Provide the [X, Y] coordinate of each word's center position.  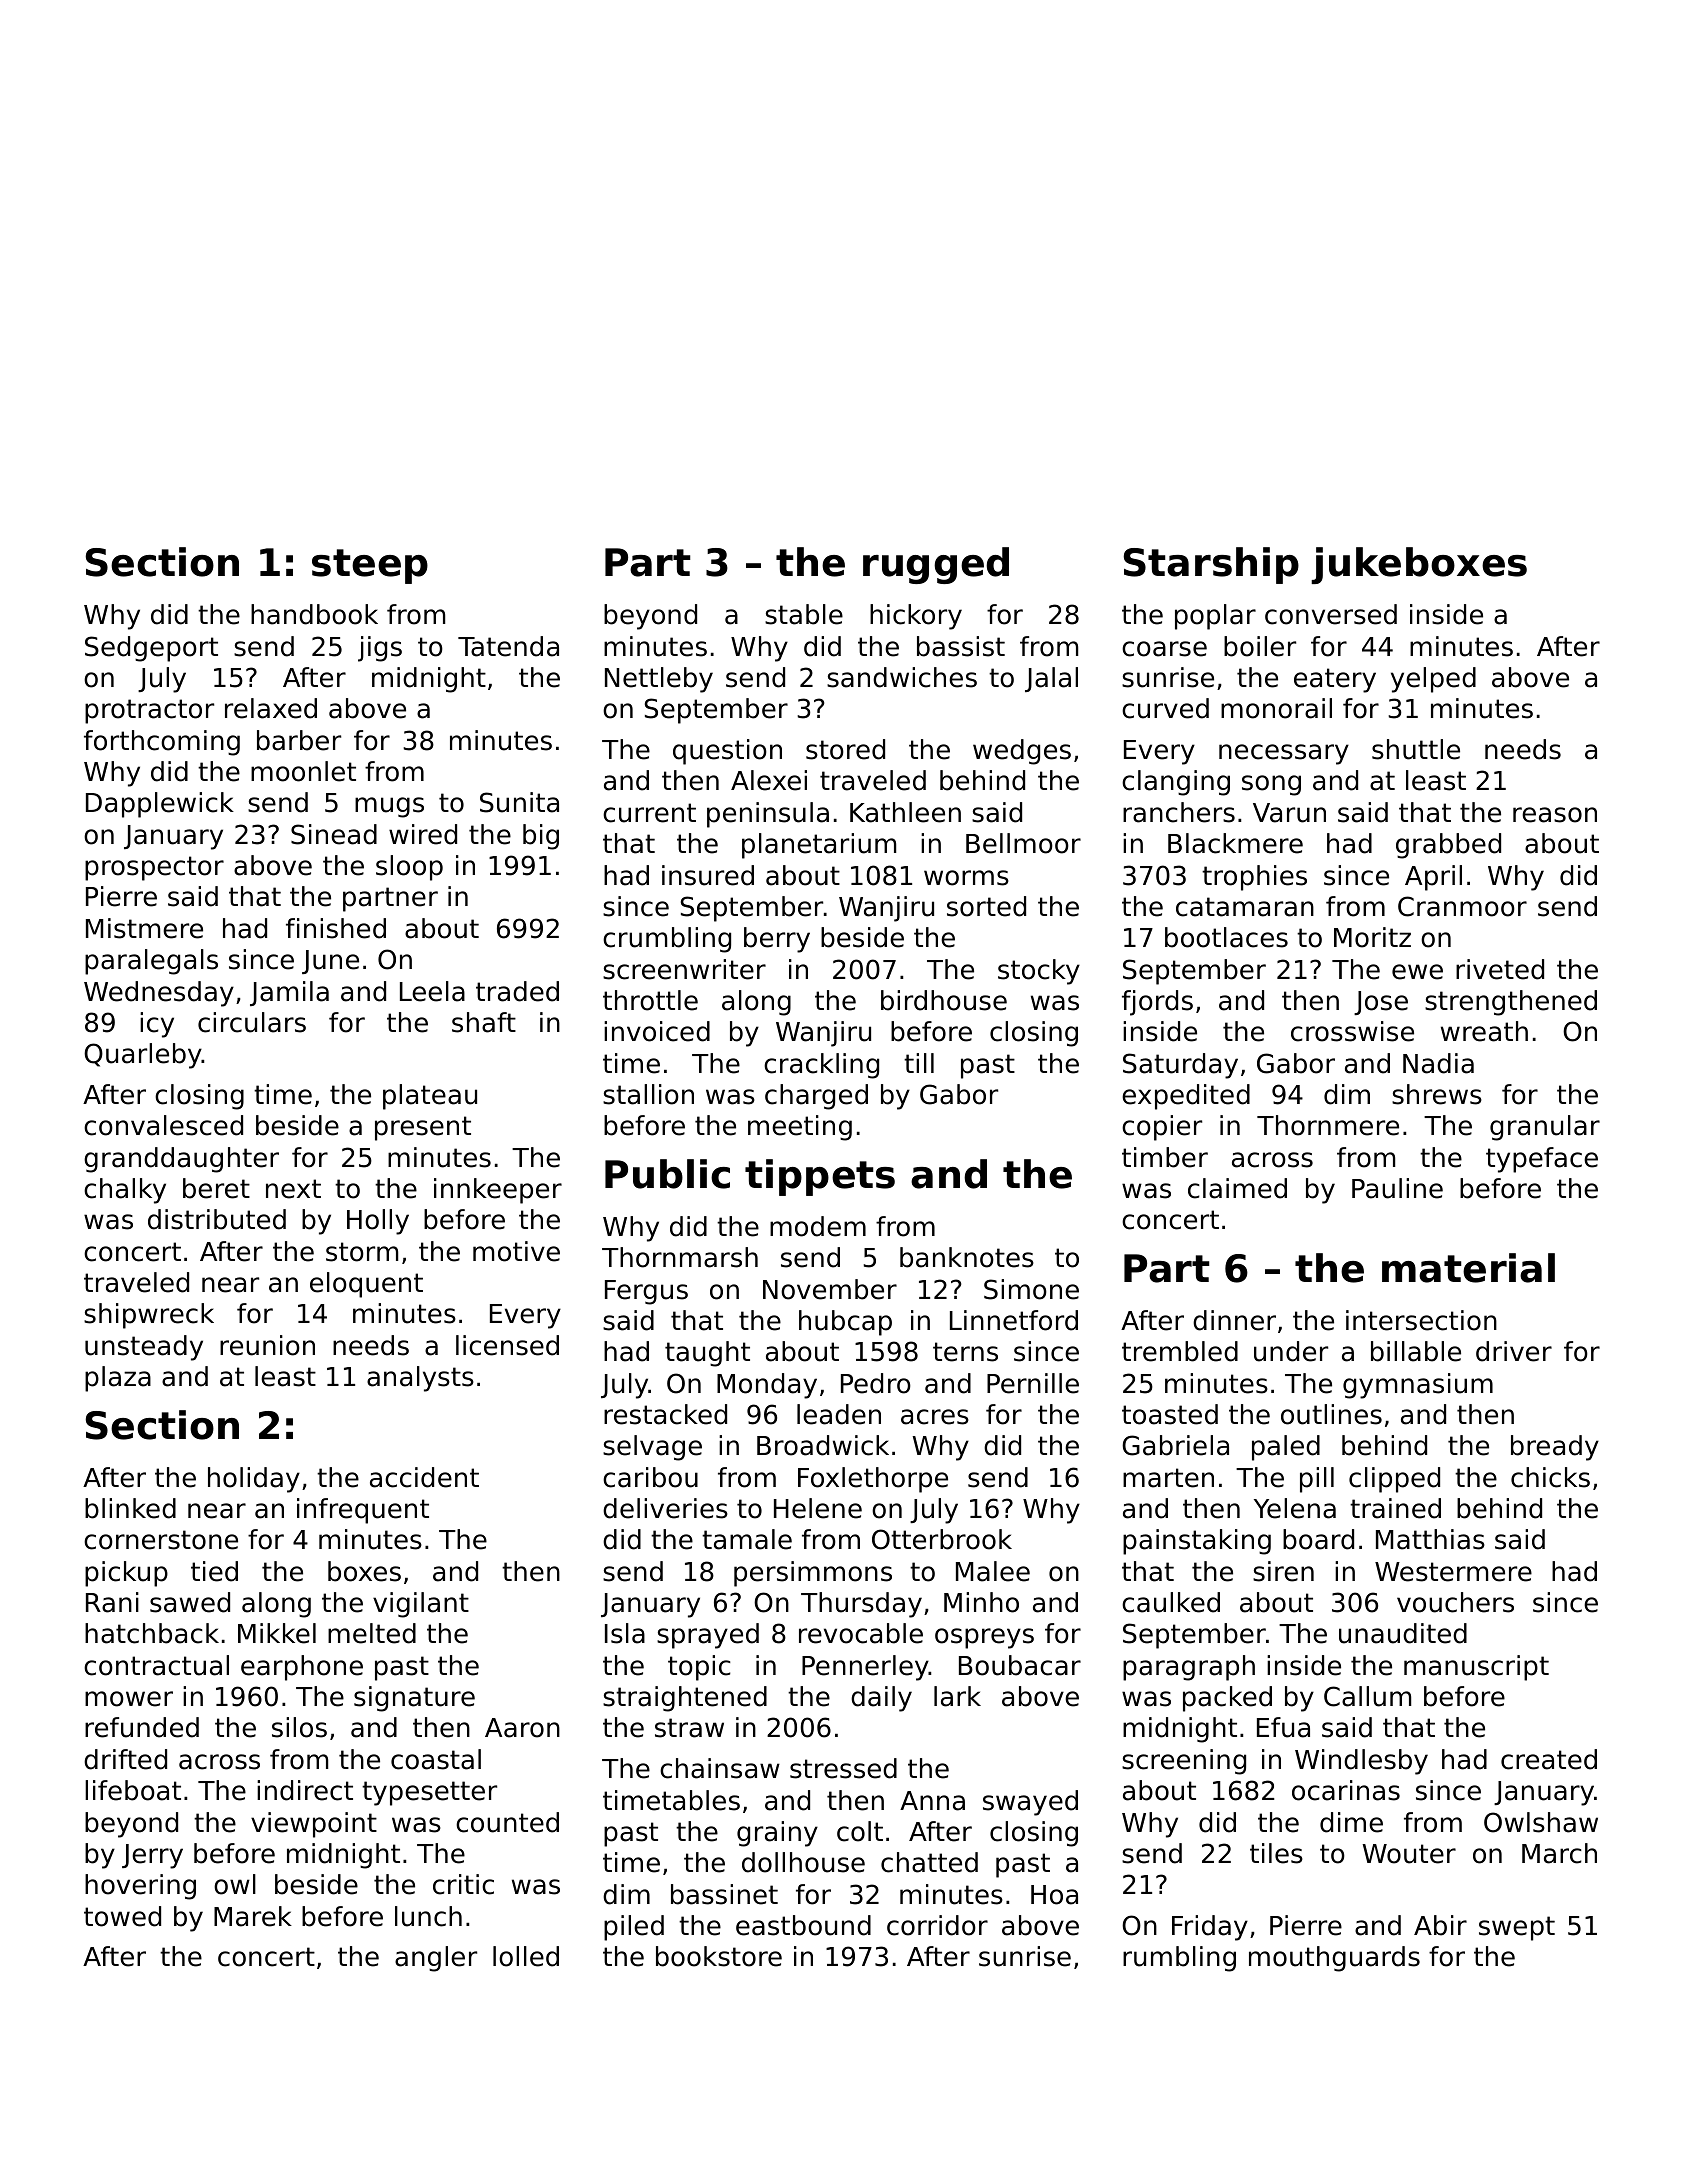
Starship [1211, 565]
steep [370, 566]
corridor [937, 1925]
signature [414, 1699]
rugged [936, 565]
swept [1517, 1928]
